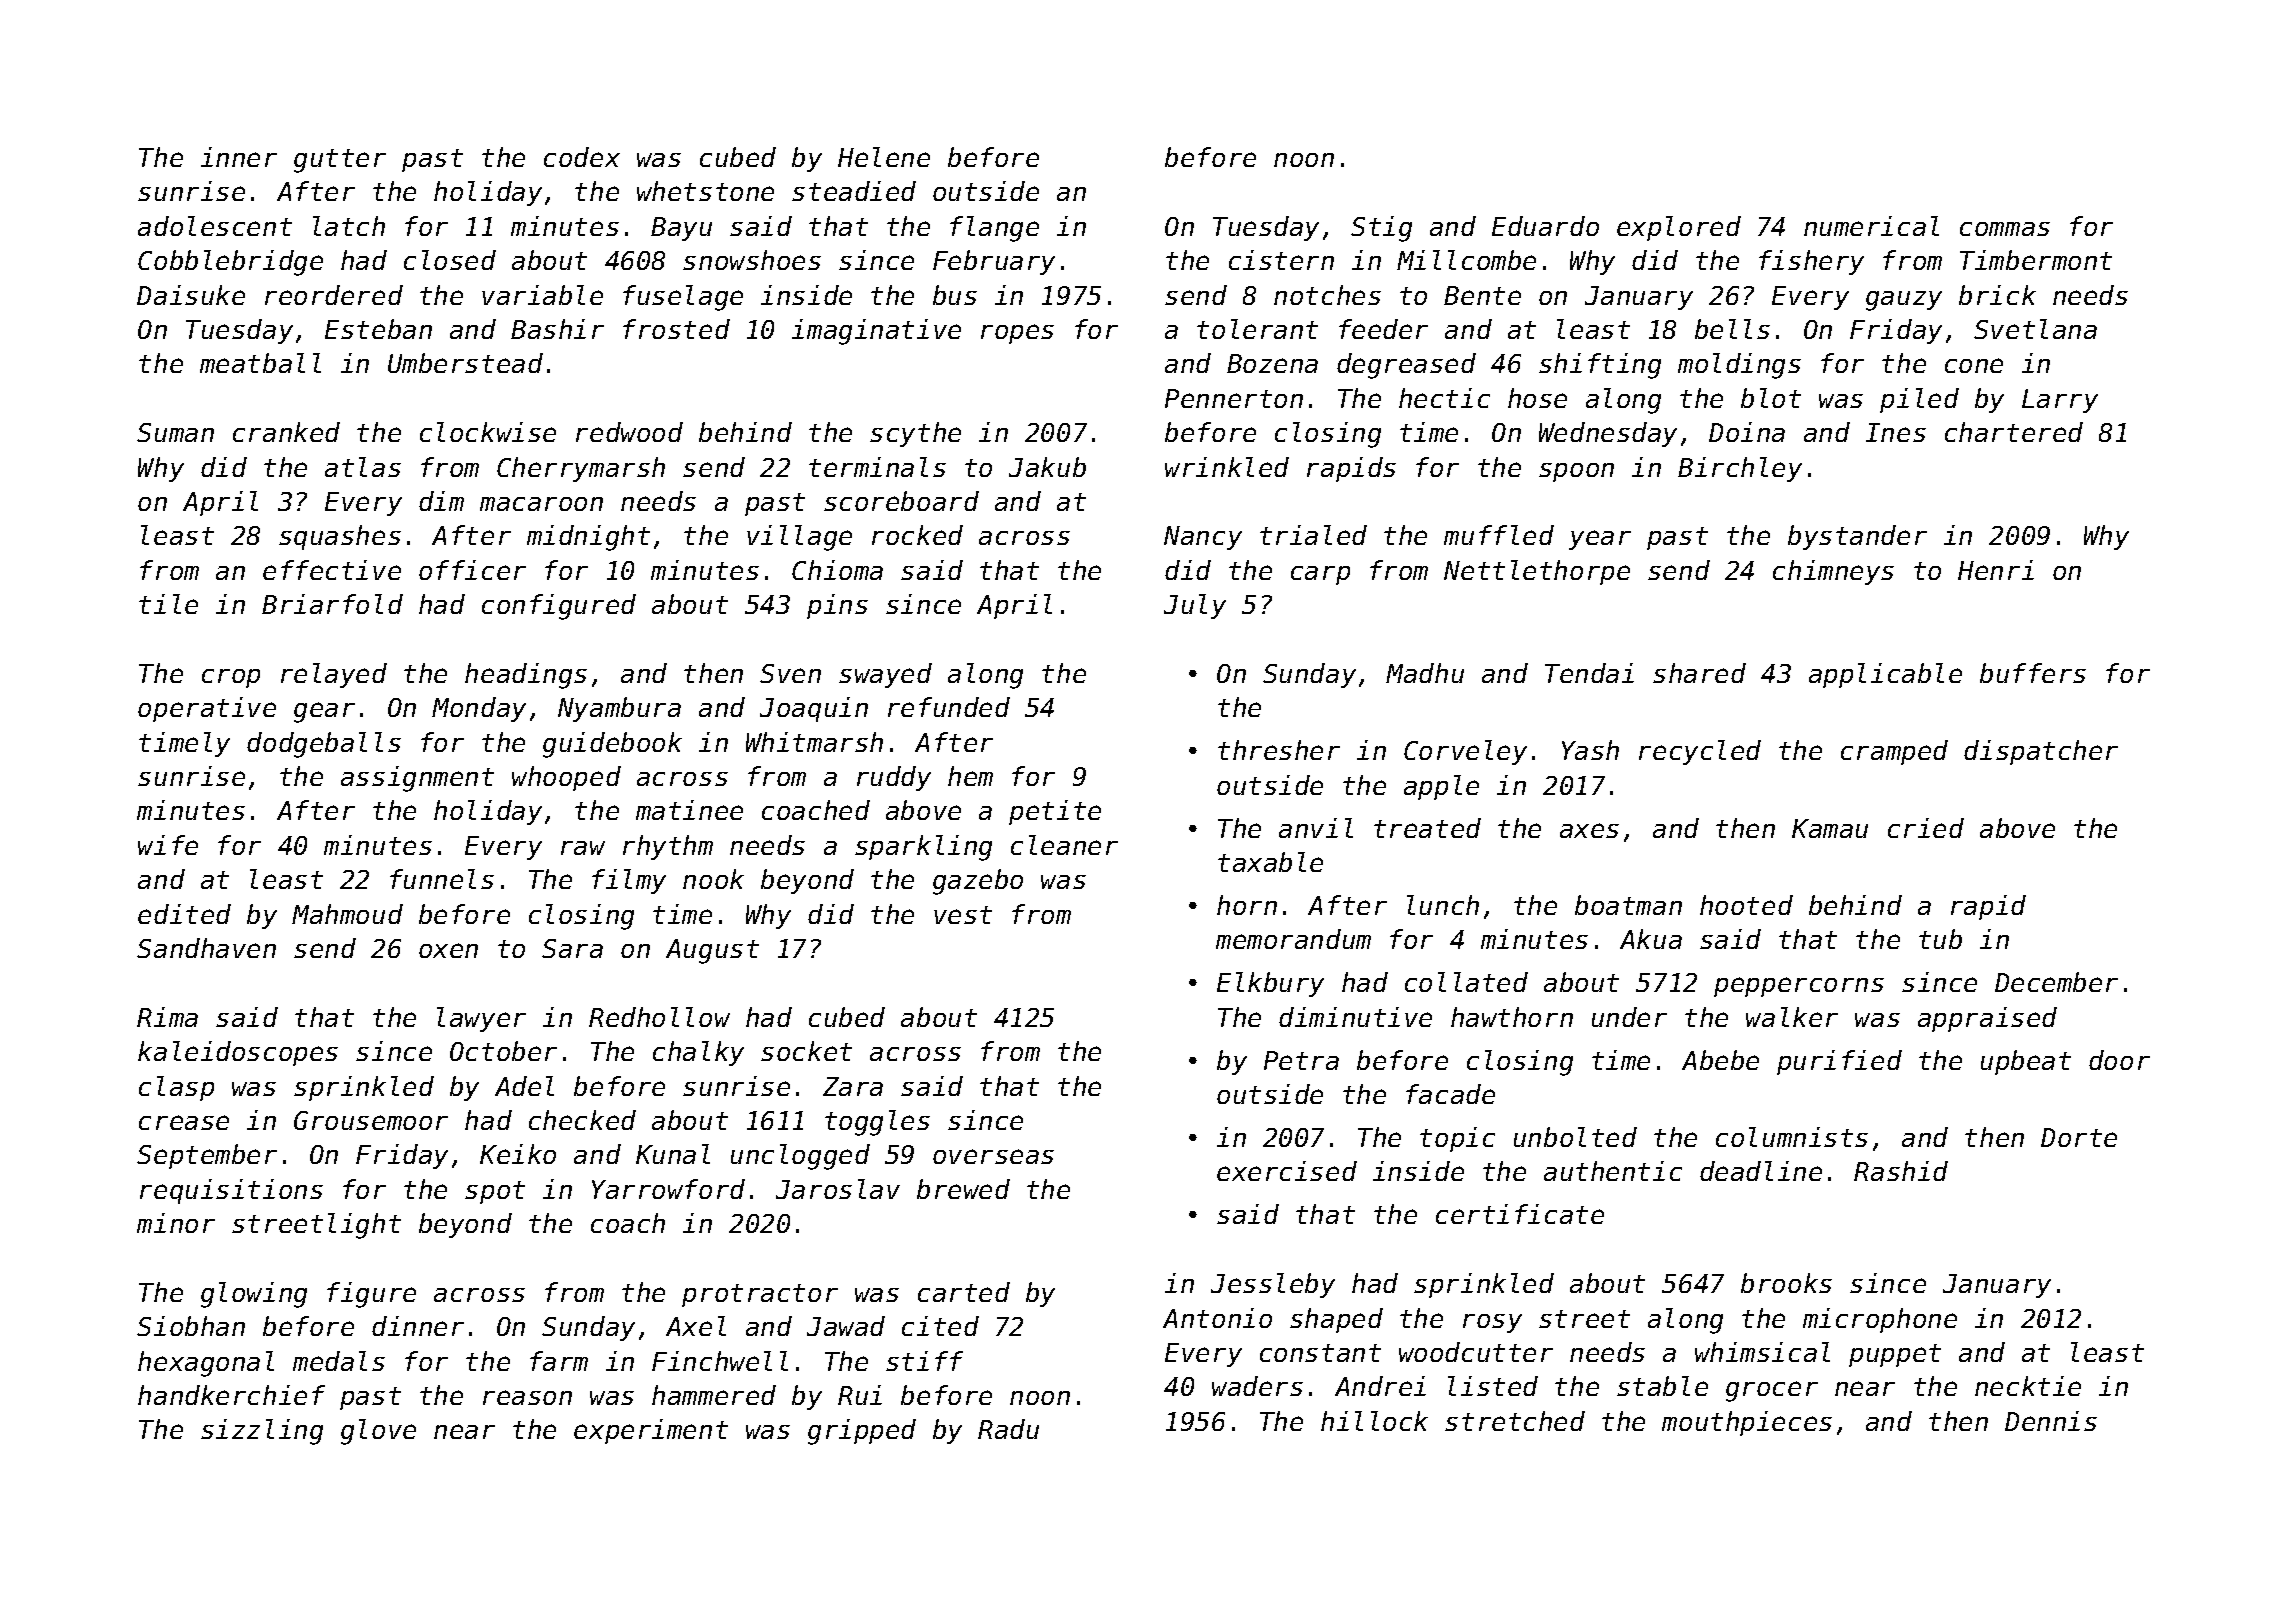 The image size is (2292, 1620). Describe the element at coordinates (1833, 572) in the screenshot. I see `chimneys` at that location.
